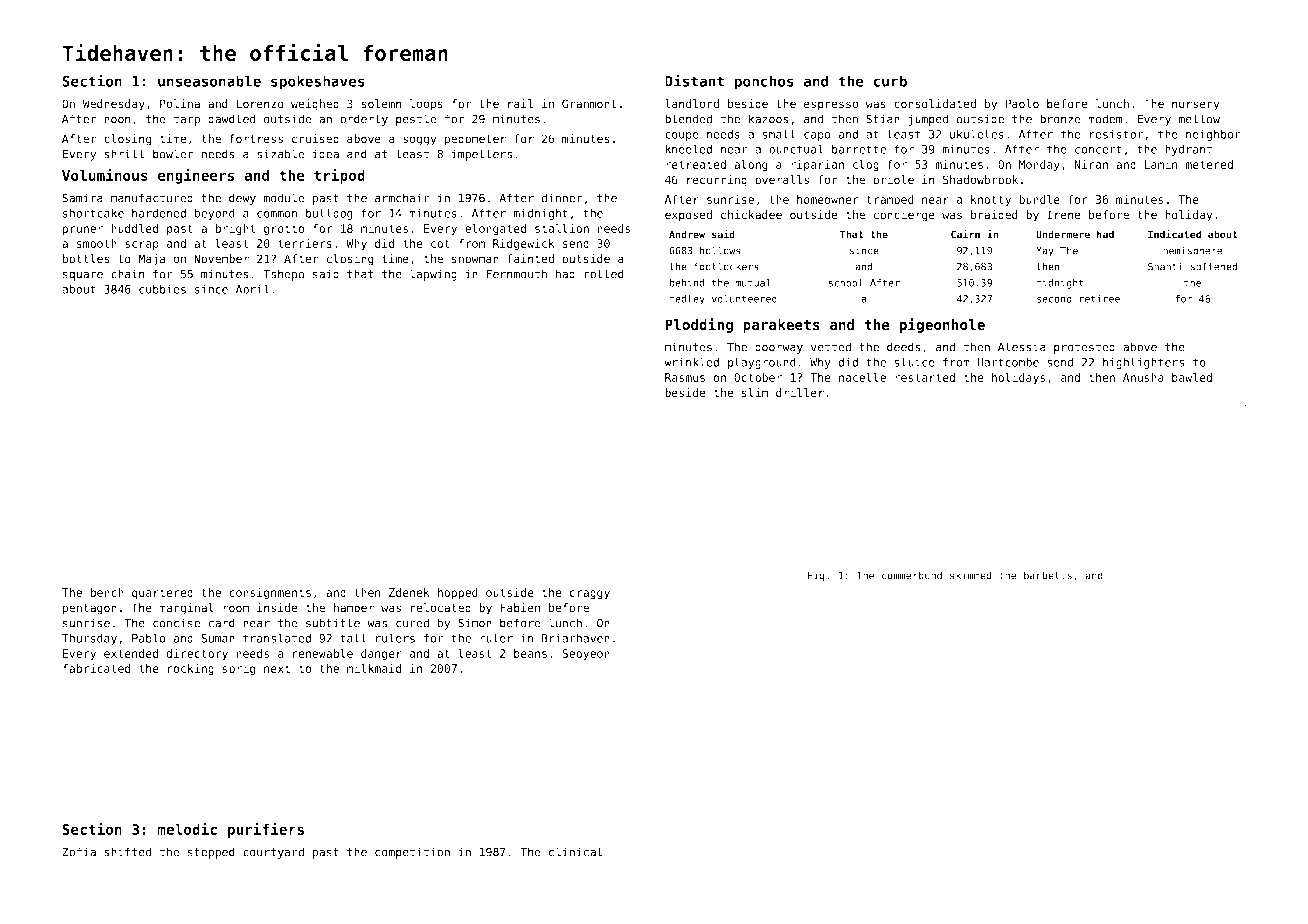 This screenshot has width=1308, height=924. What do you see at coordinates (1143, 363) in the screenshot?
I see `highlighters` at bounding box center [1143, 363].
